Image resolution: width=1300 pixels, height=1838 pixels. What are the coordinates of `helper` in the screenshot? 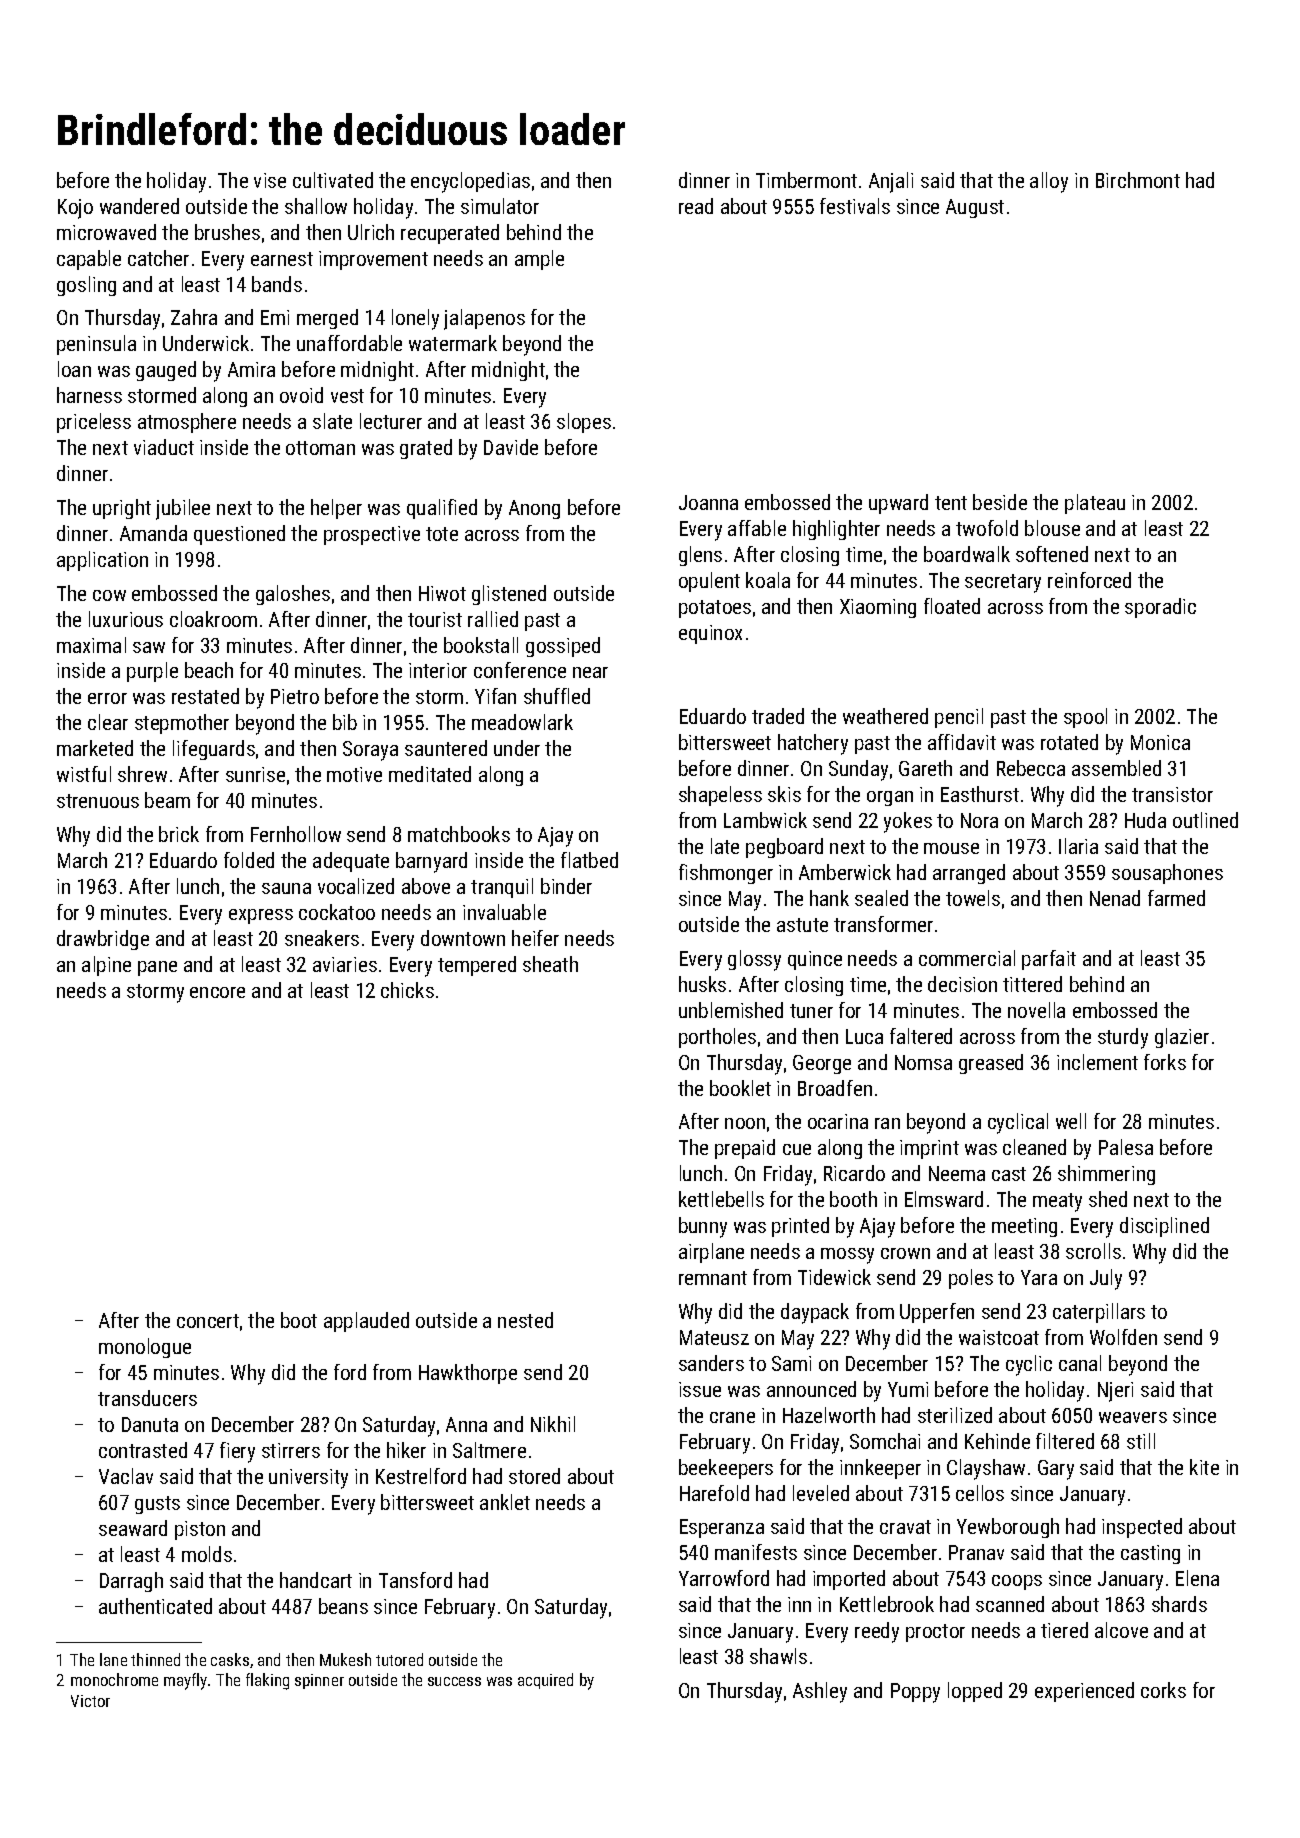 It's located at (336, 509).
